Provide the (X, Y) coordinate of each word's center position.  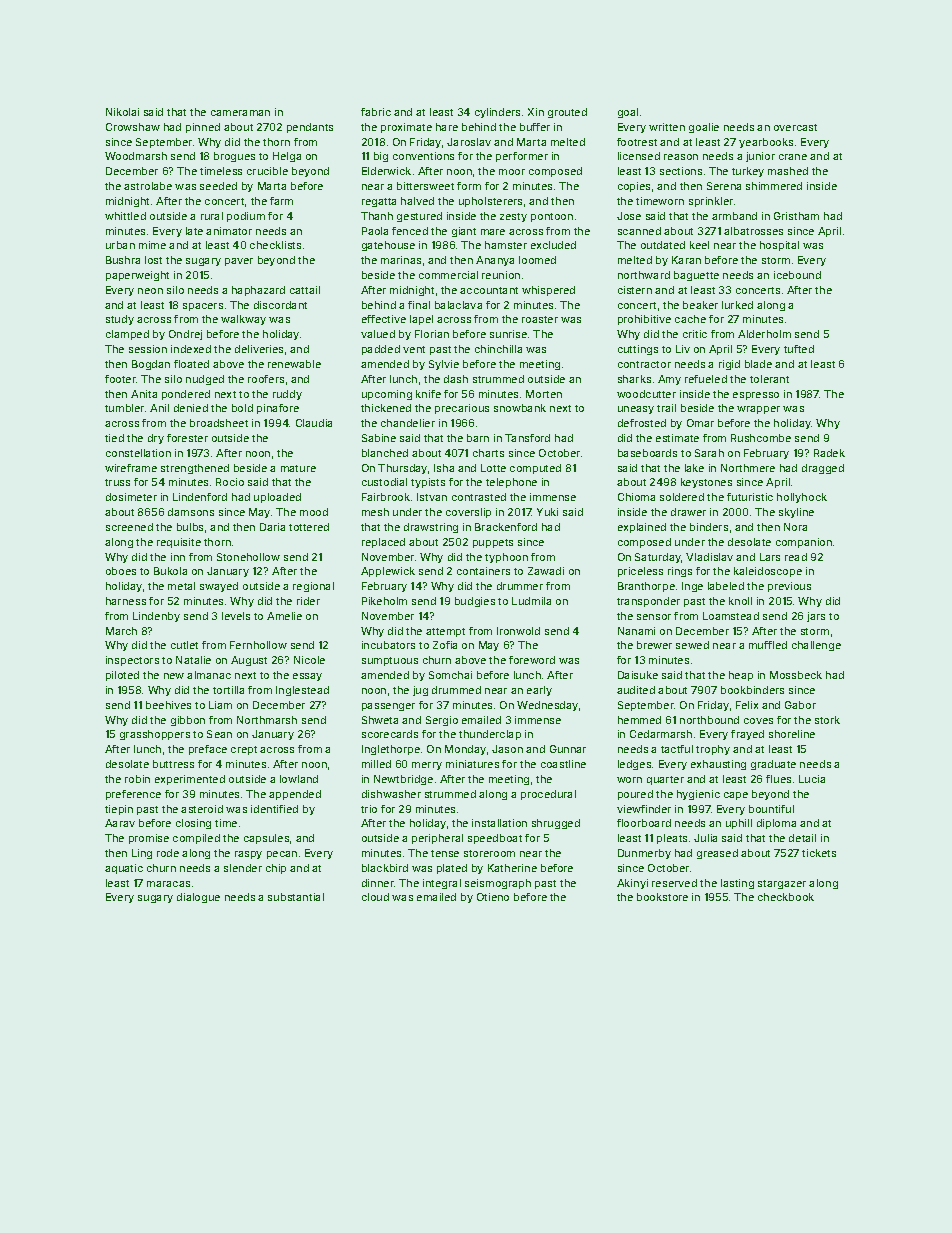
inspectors (132, 661)
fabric (376, 112)
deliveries (259, 349)
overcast (795, 127)
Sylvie (444, 365)
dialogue (198, 898)
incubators (388, 645)
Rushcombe (761, 438)
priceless (640, 572)
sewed (692, 645)
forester (187, 438)
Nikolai (122, 112)
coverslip (468, 513)
